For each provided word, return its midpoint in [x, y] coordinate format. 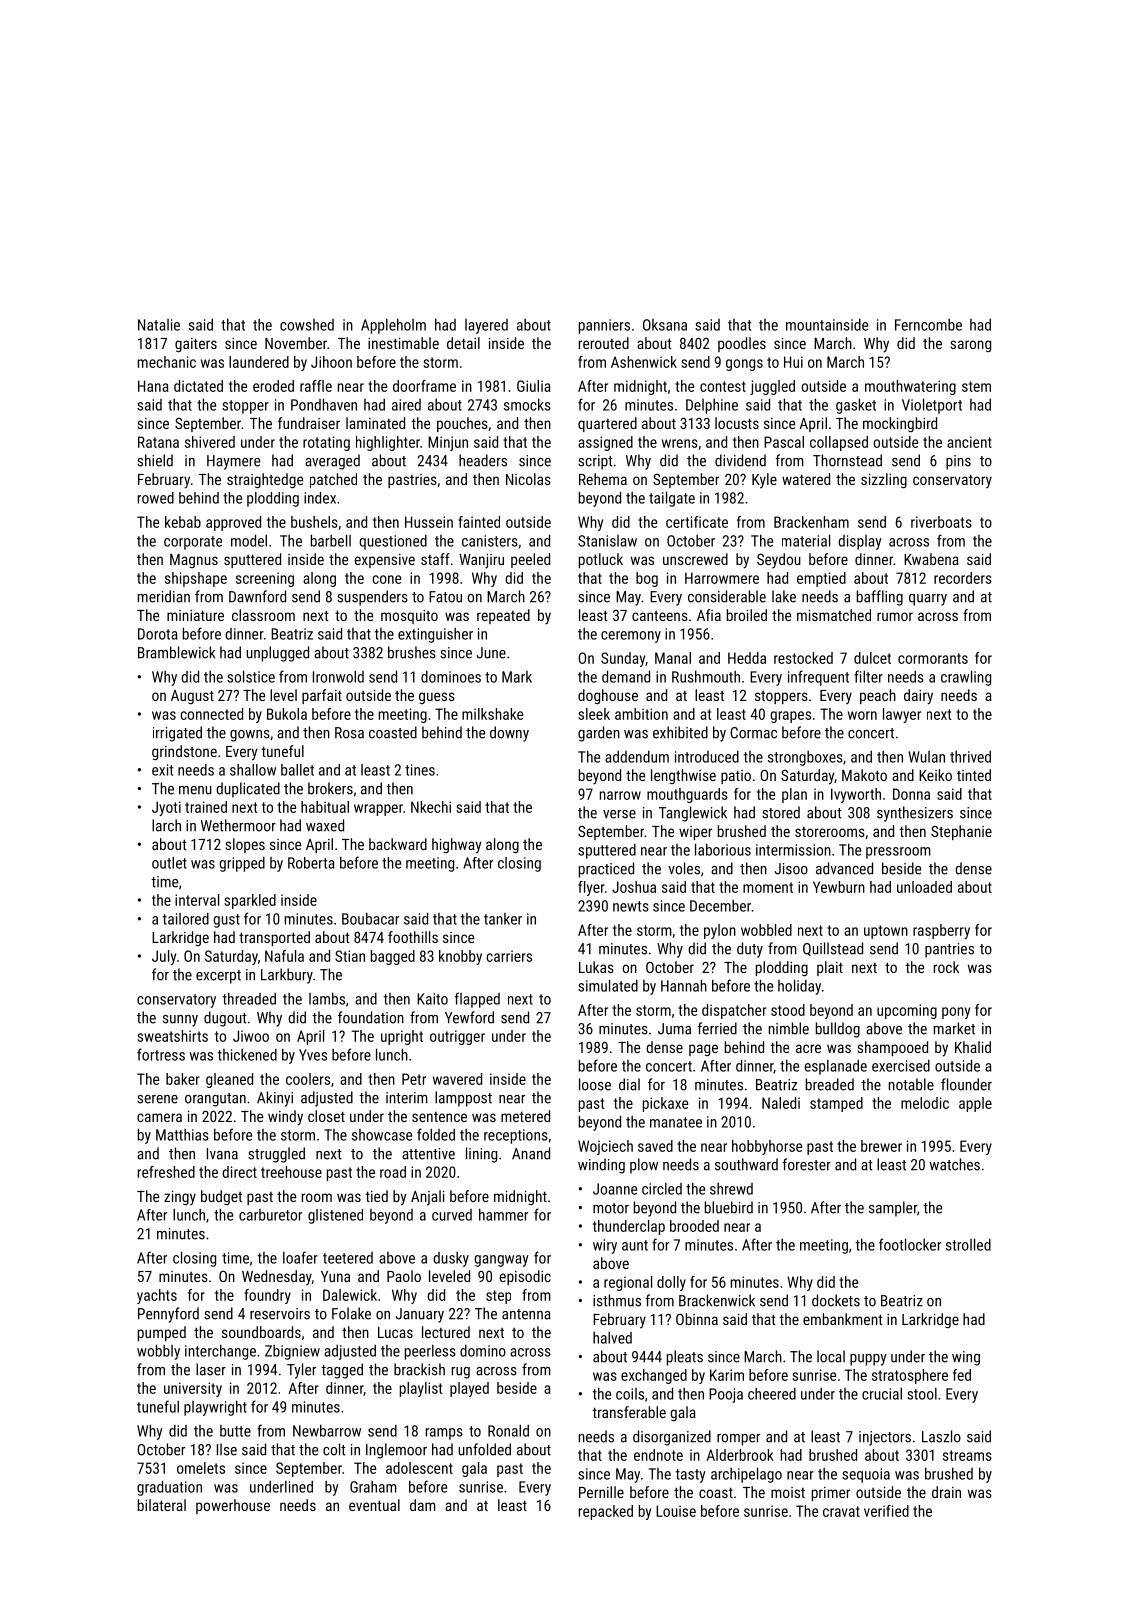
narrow [620, 795]
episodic [525, 1277]
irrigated [177, 734]
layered [486, 326]
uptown [886, 932]
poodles [742, 344]
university [193, 1389]
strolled [968, 1244]
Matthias [182, 1135]
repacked [606, 1512]
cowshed [307, 325]
